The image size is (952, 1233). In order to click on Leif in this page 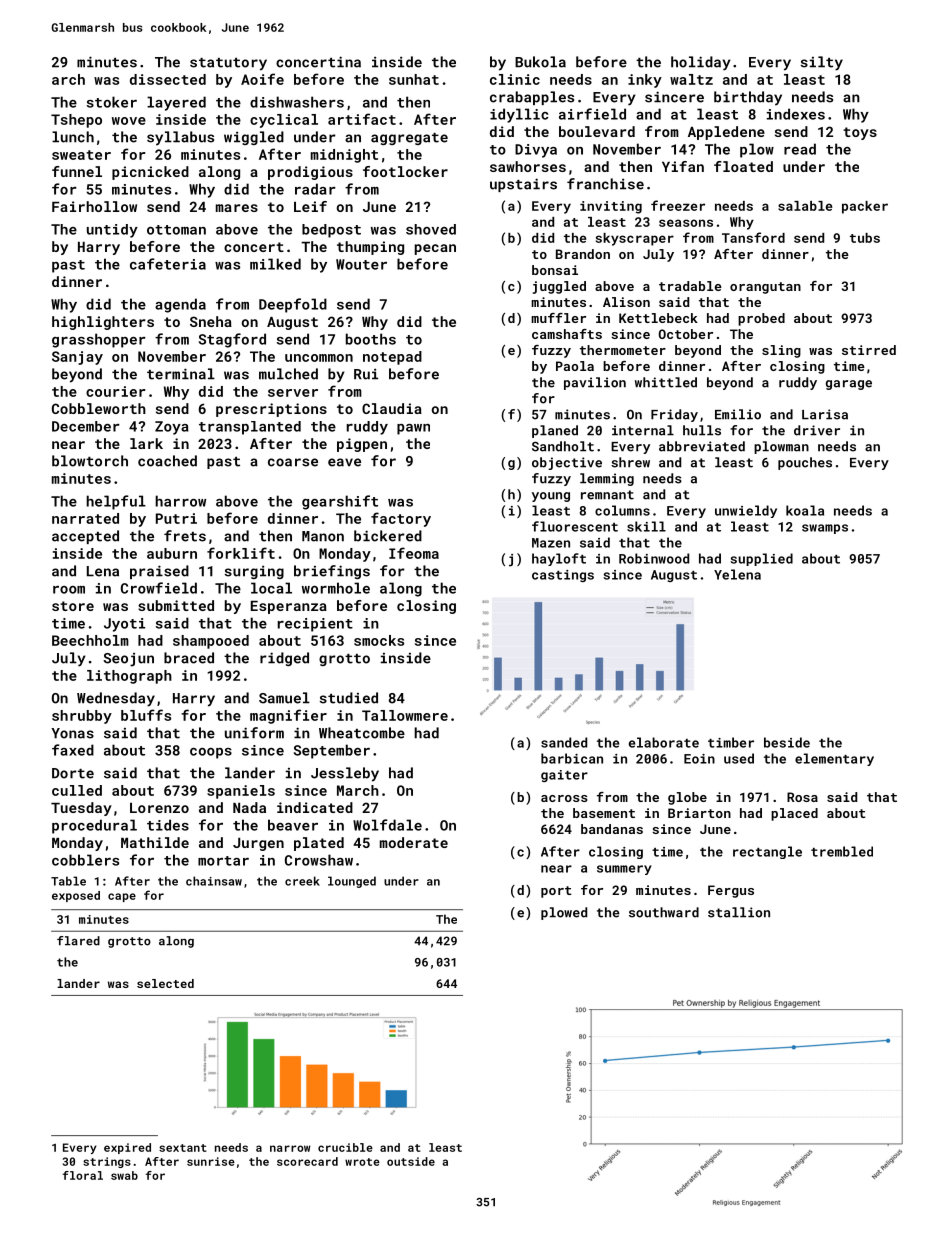, I will do `click(310, 206)`.
